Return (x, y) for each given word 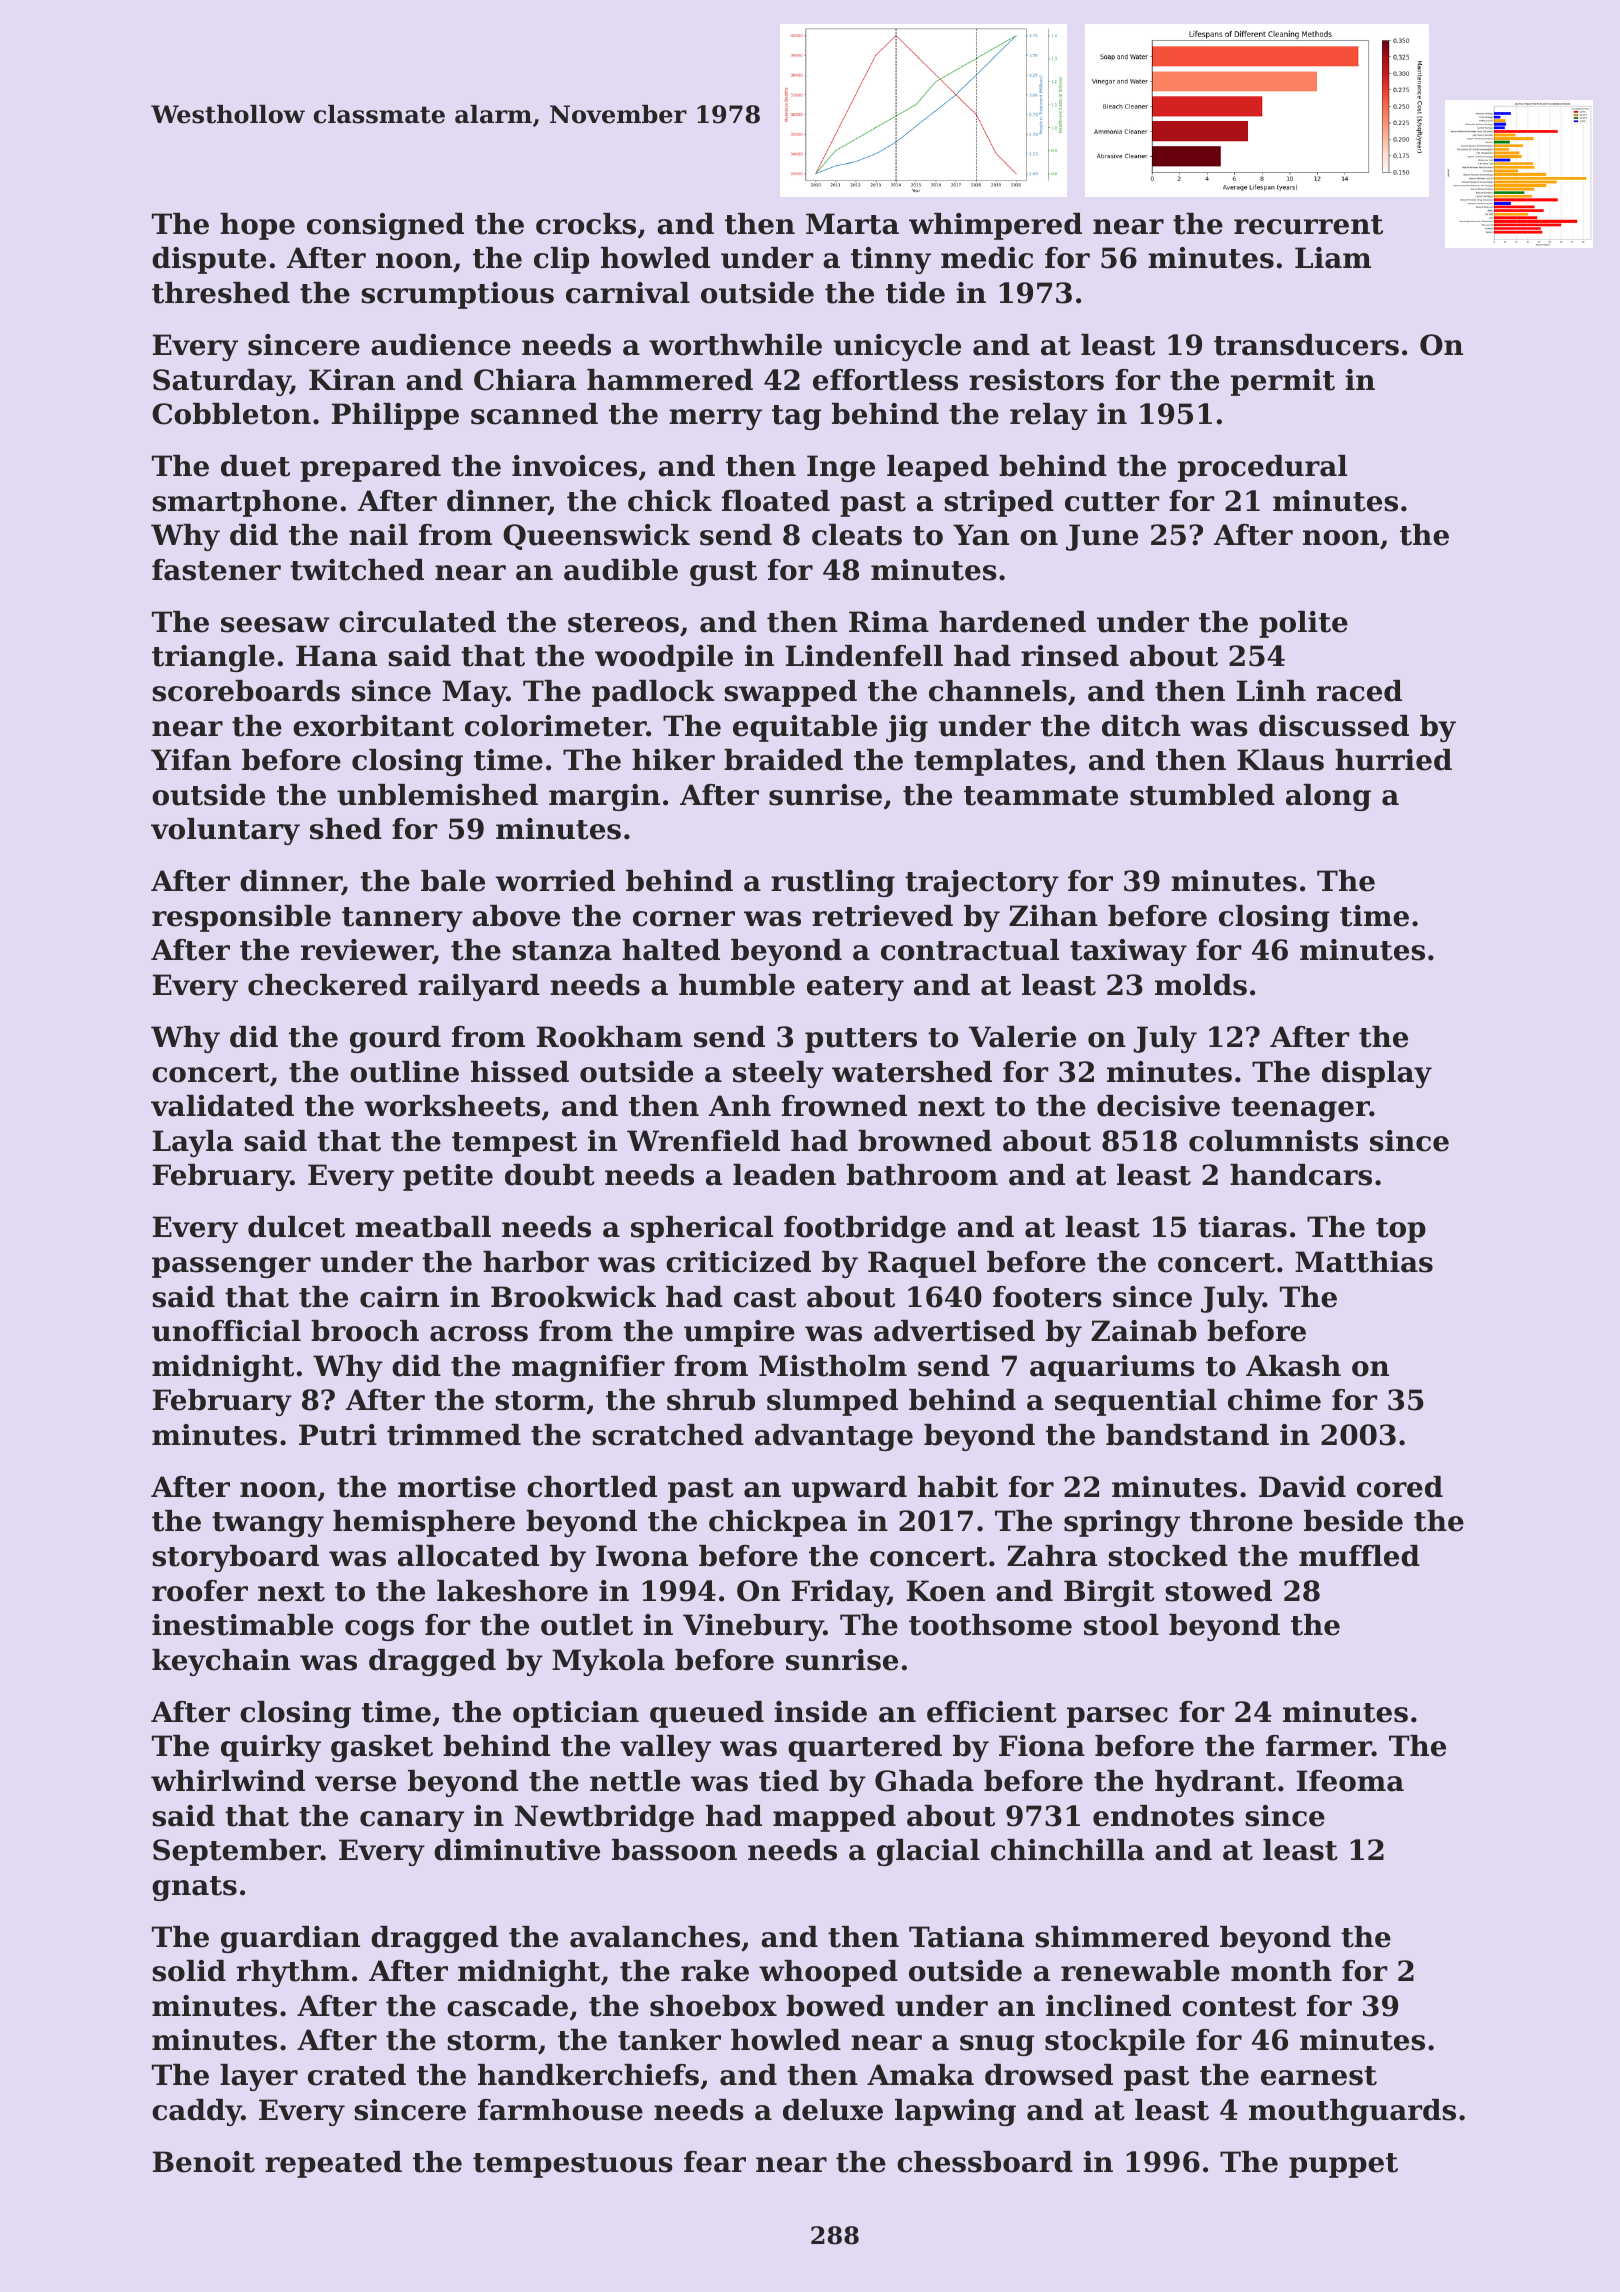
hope (257, 226)
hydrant (1215, 1783)
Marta (852, 224)
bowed (835, 2006)
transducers (1306, 345)
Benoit (204, 2162)
